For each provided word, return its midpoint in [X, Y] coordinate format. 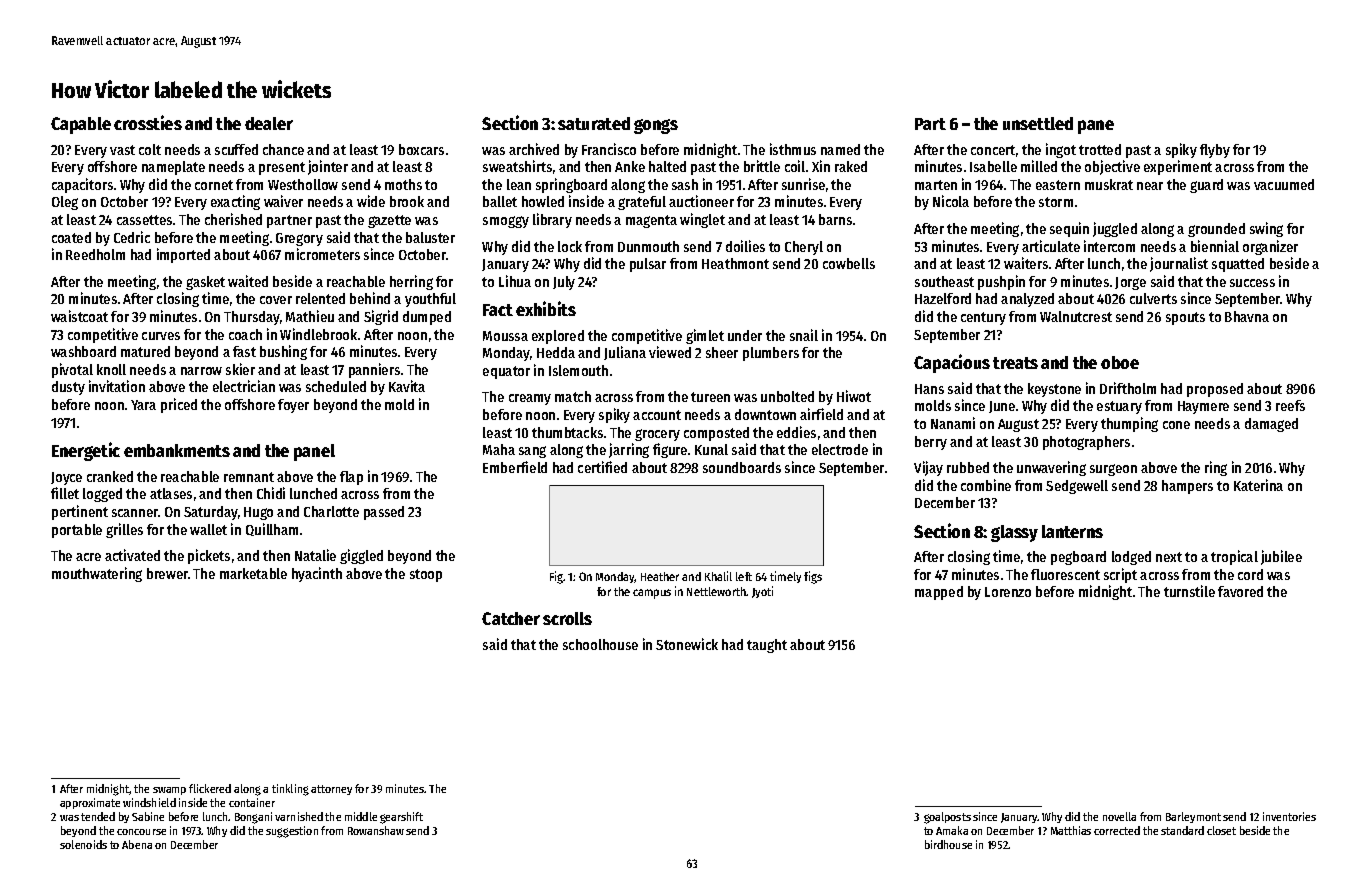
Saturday [211, 513]
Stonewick [687, 644]
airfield [821, 414]
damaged [1271, 425]
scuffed [236, 149]
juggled [1115, 229]
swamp [169, 791]
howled [543, 201]
